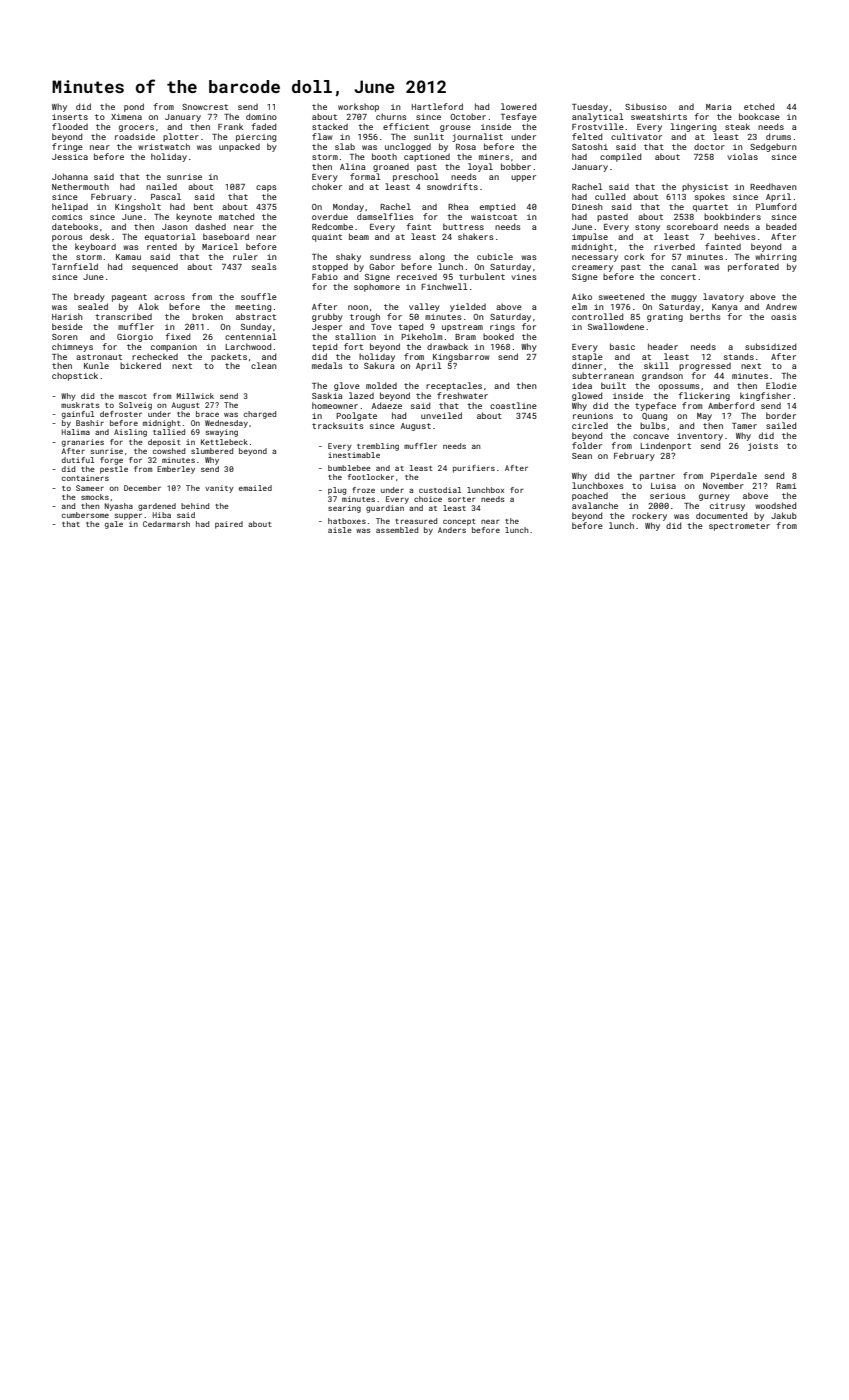  What do you see at coordinates (739, 527) in the screenshot?
I see `spectrometer` at bounding box center [739, 527].
